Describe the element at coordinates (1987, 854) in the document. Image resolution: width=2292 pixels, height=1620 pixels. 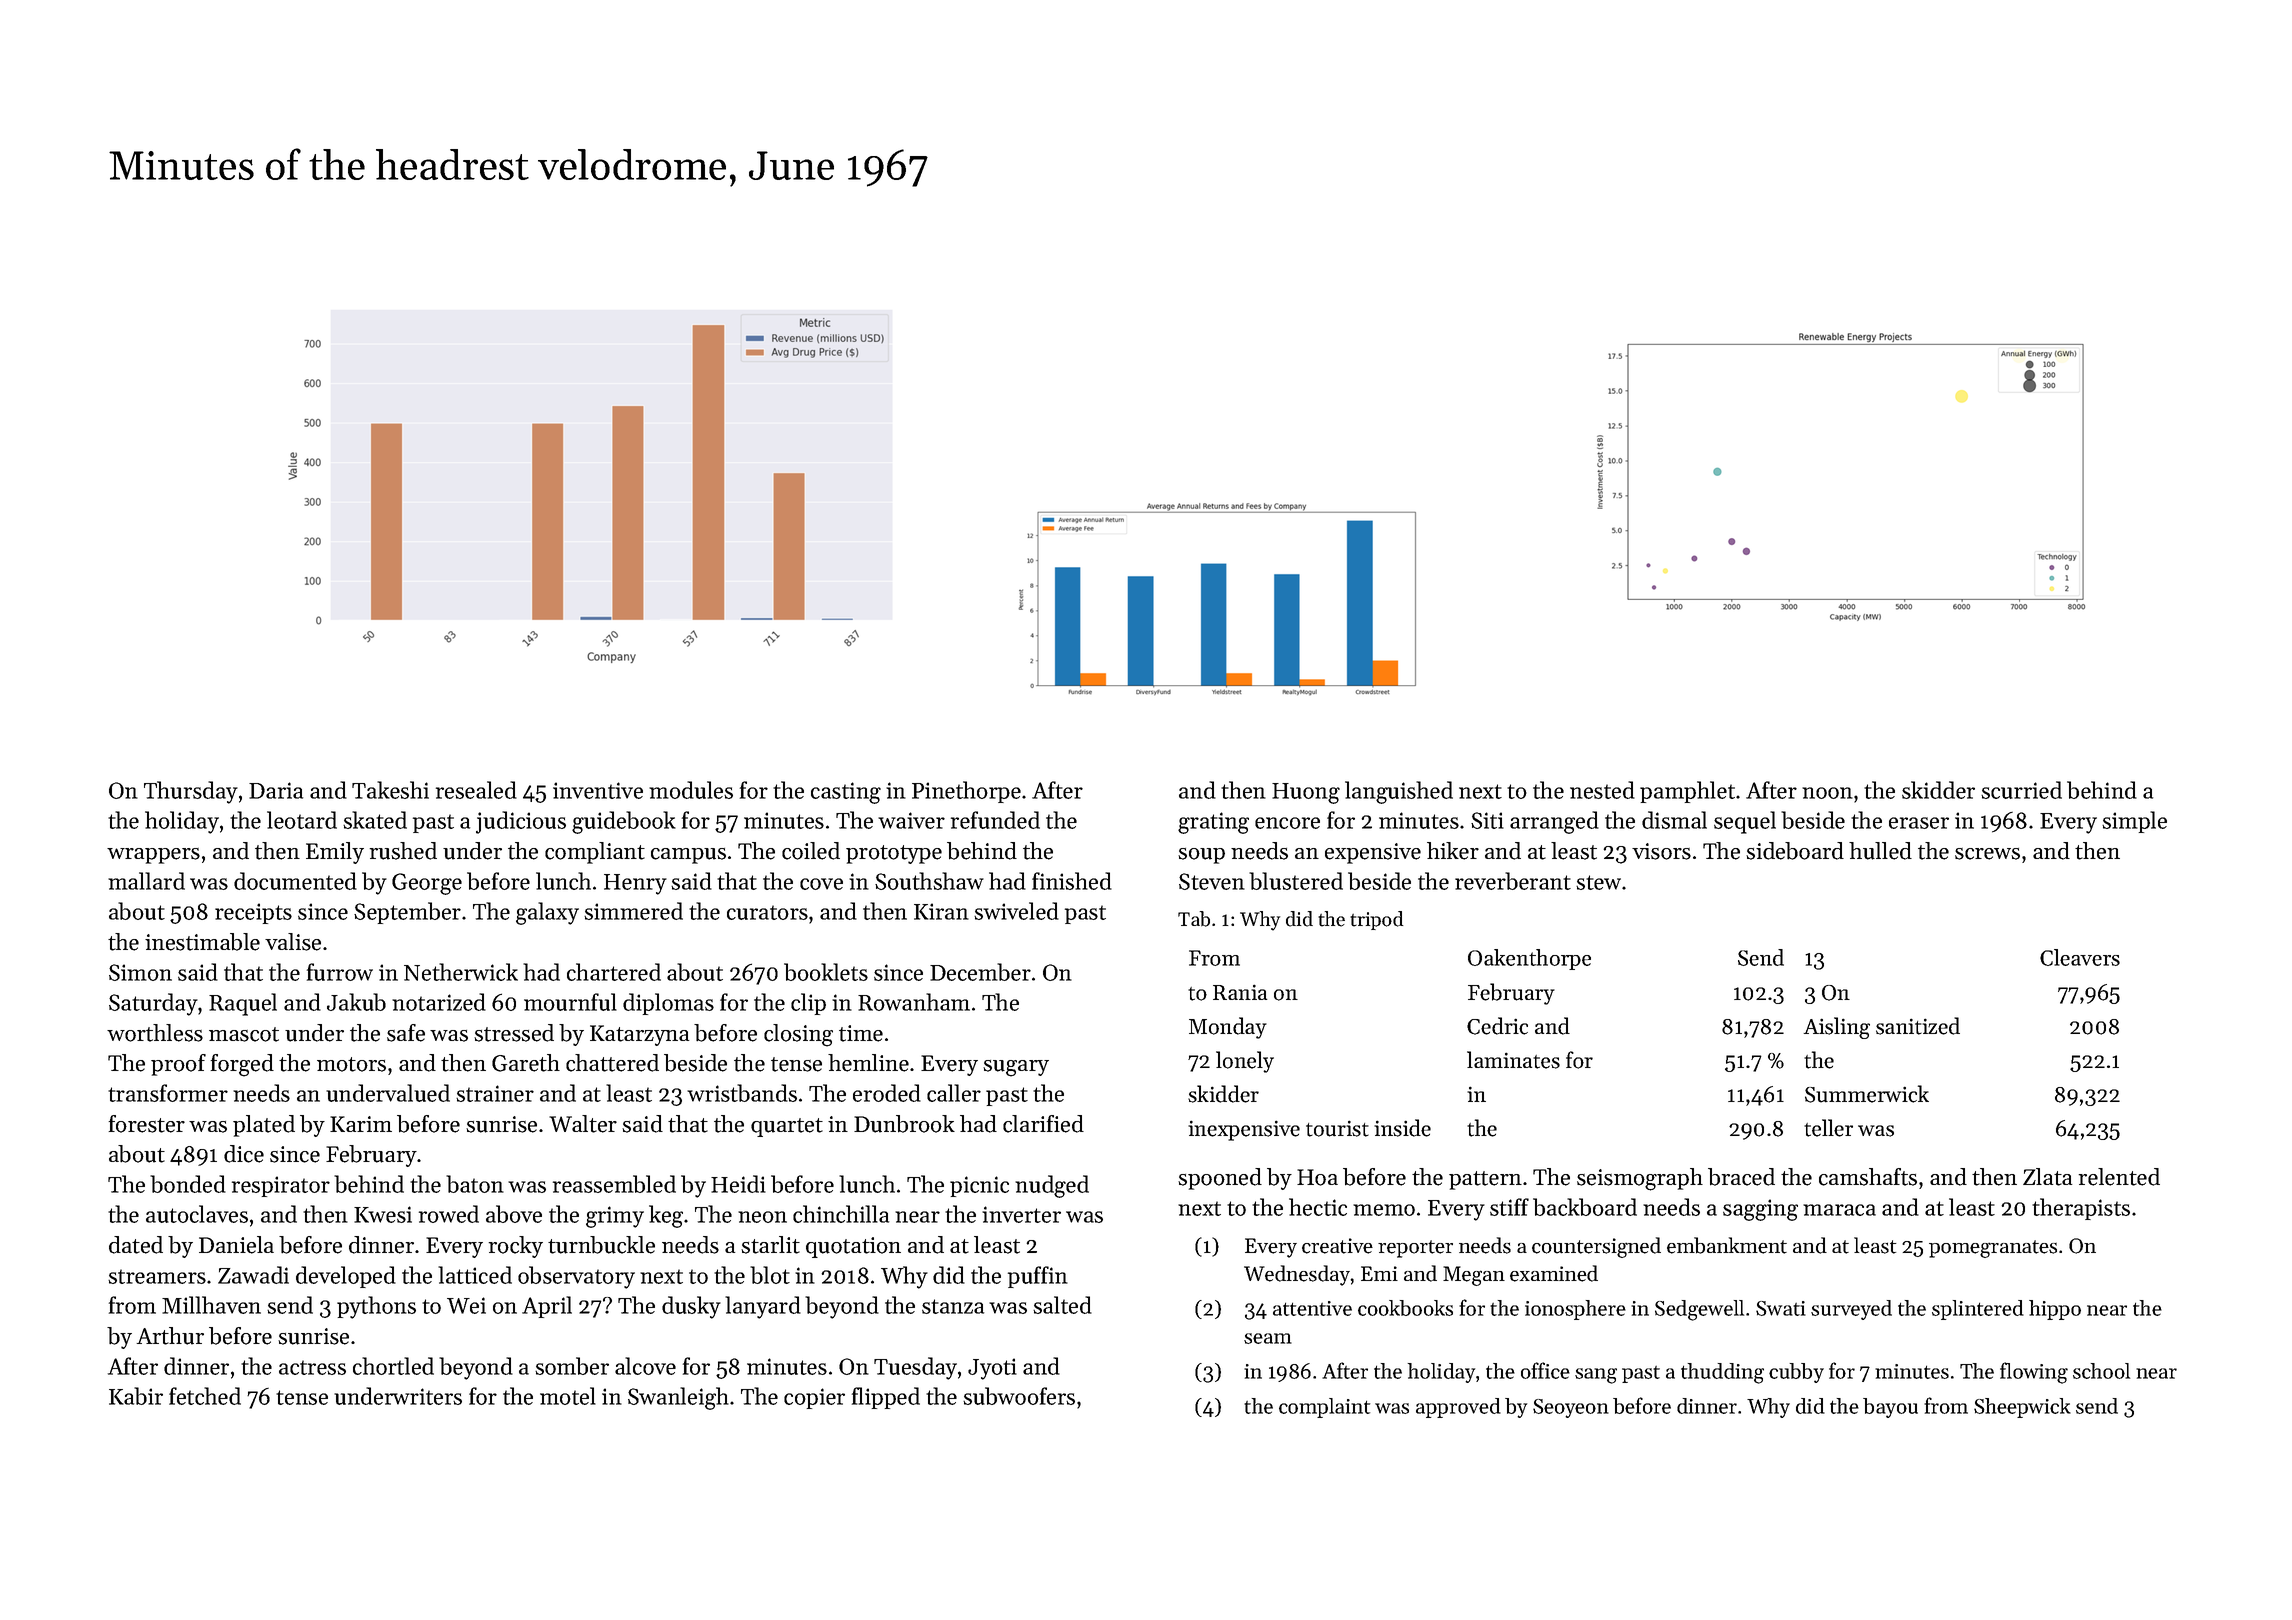
I see `screws` at that location.
